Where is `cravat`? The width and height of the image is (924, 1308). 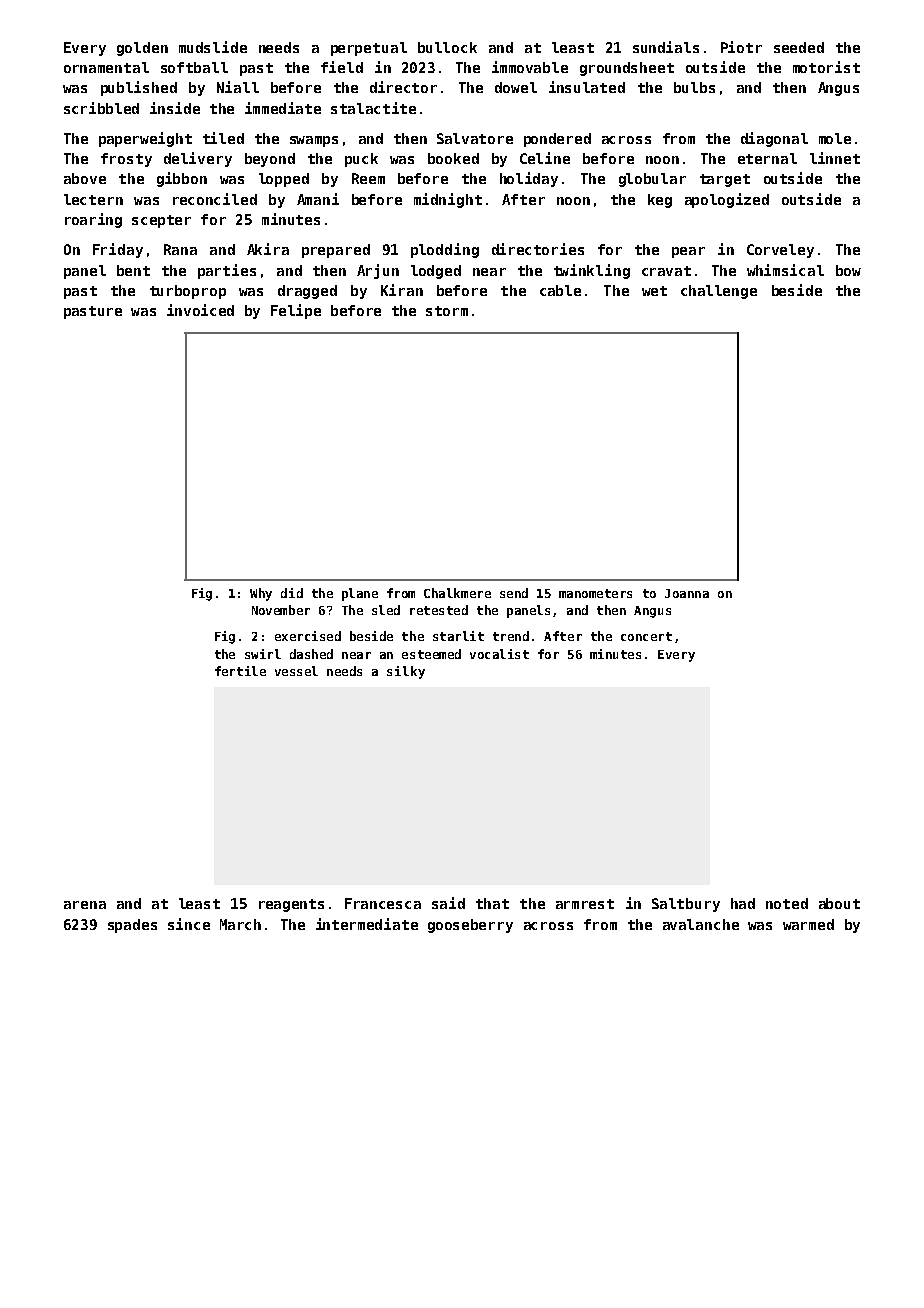 cravat is located at coordinates (666, 271).
